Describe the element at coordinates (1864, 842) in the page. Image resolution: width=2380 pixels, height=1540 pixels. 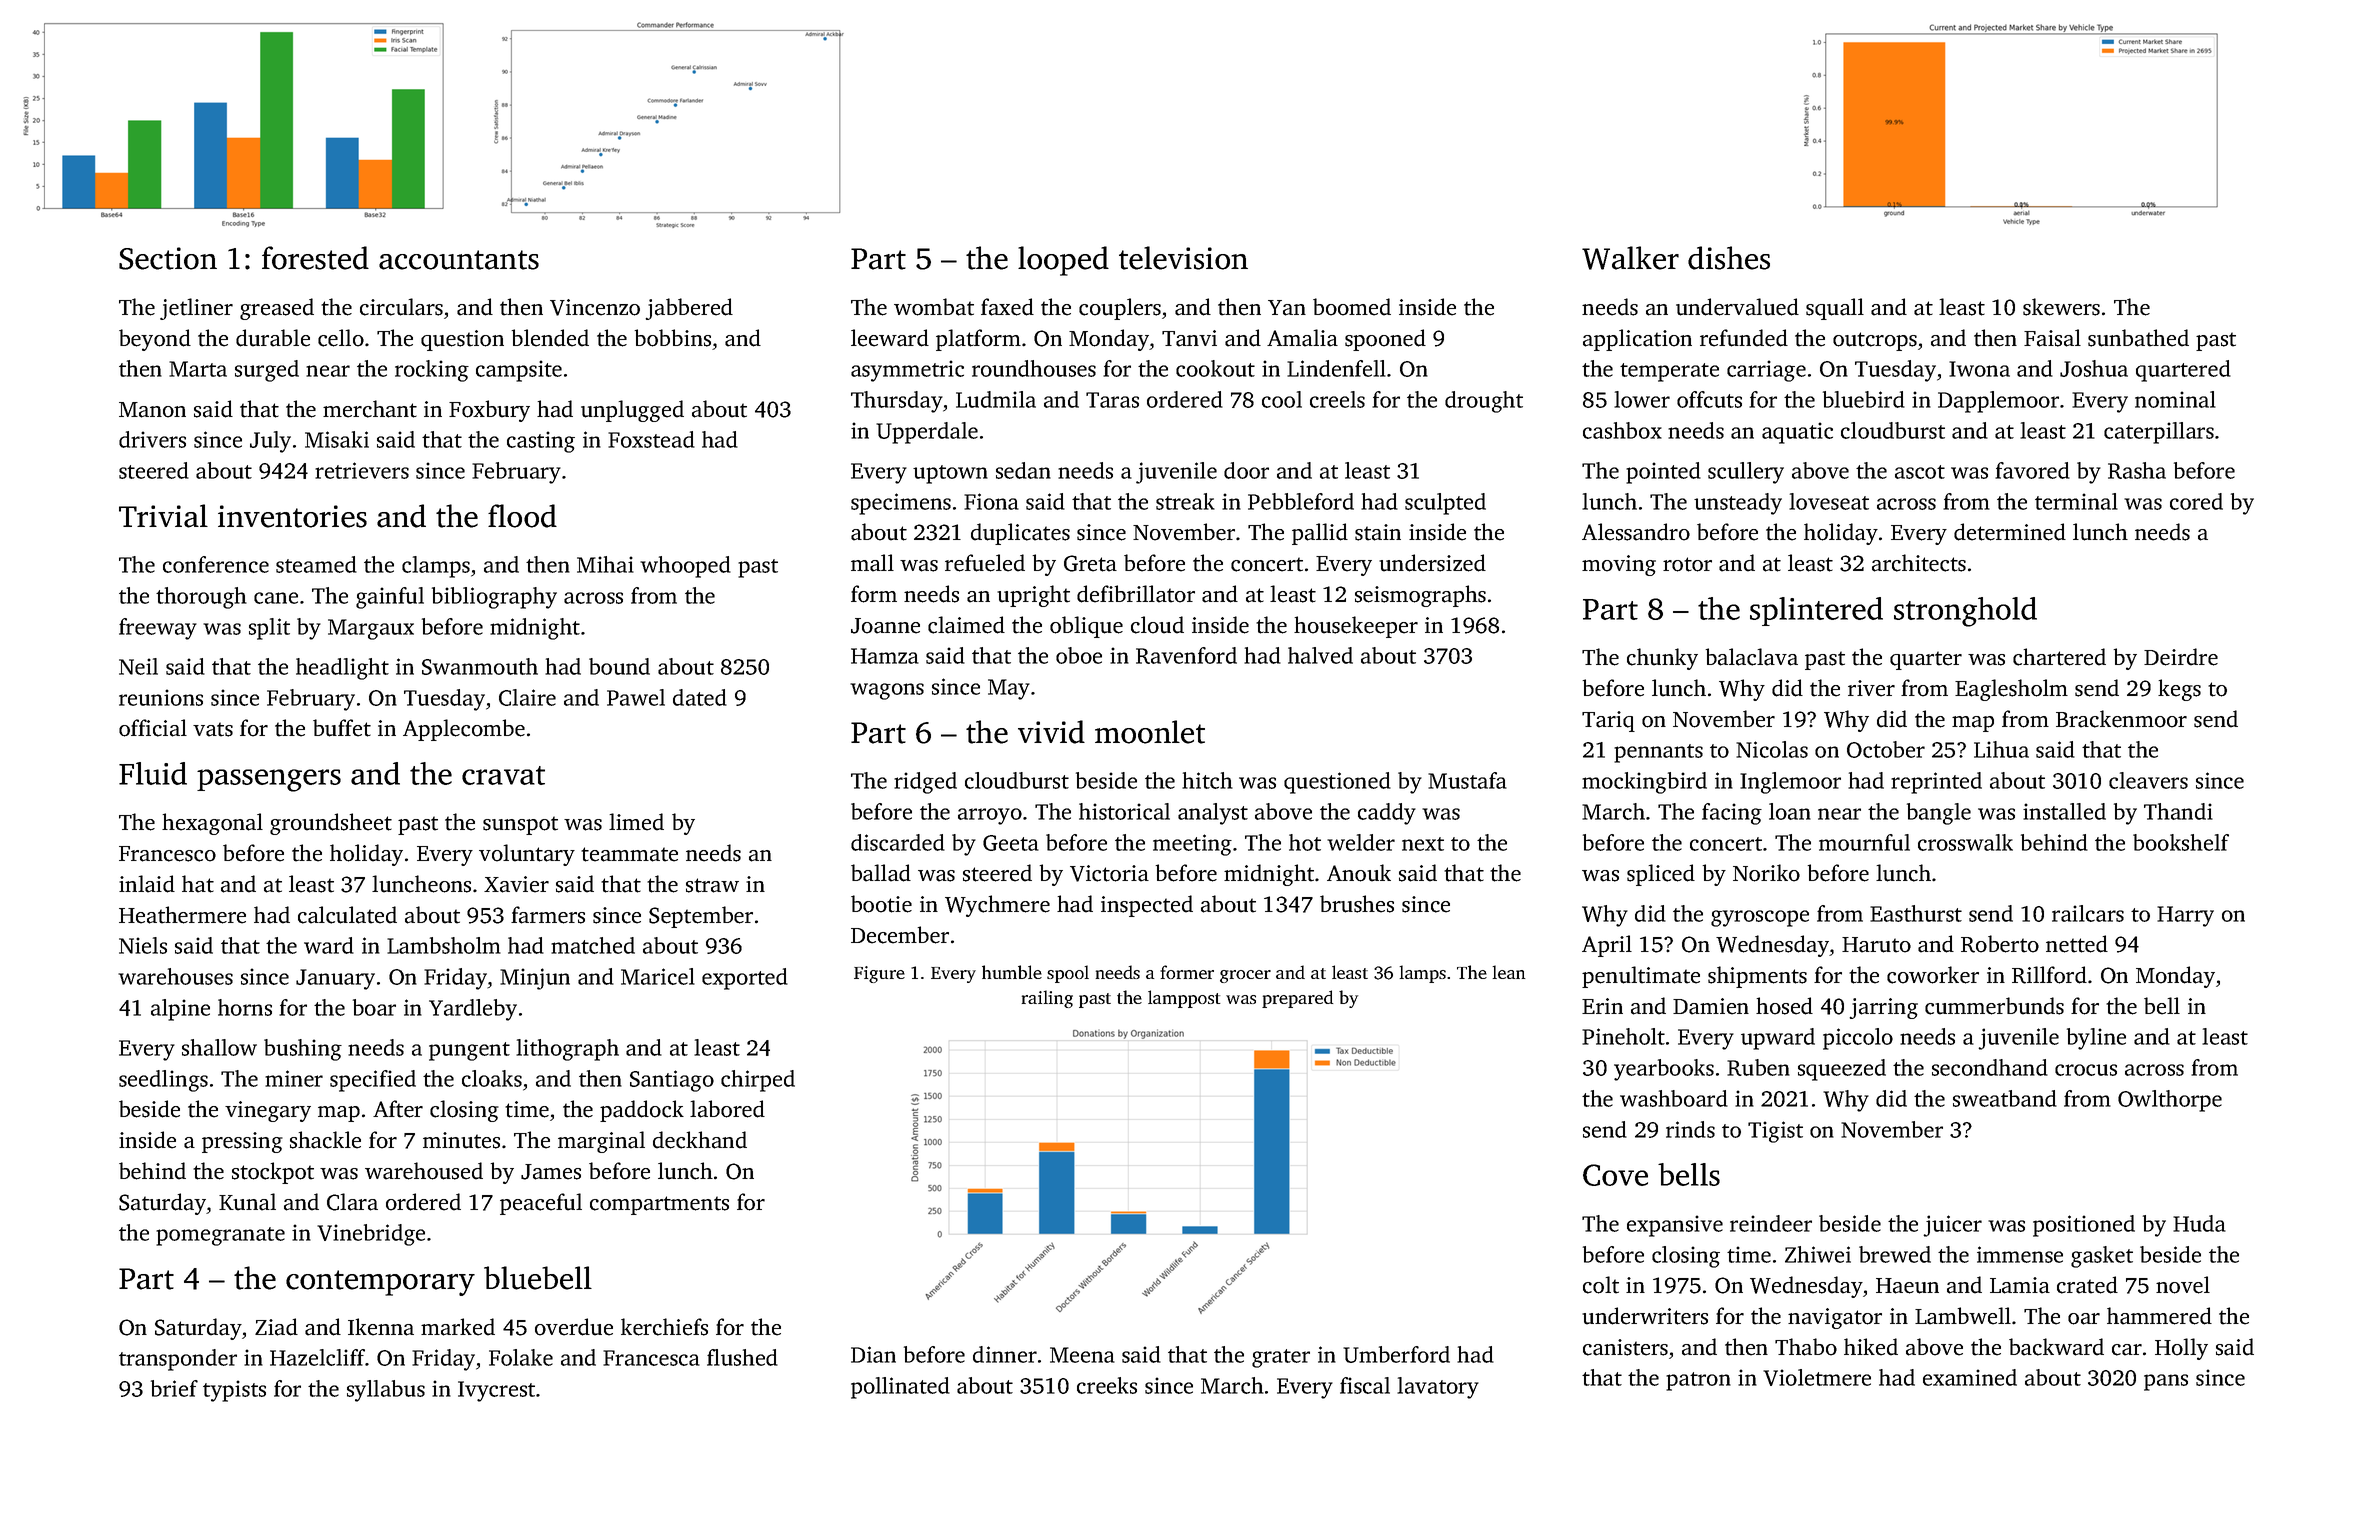
I see `mournful` at that location.
